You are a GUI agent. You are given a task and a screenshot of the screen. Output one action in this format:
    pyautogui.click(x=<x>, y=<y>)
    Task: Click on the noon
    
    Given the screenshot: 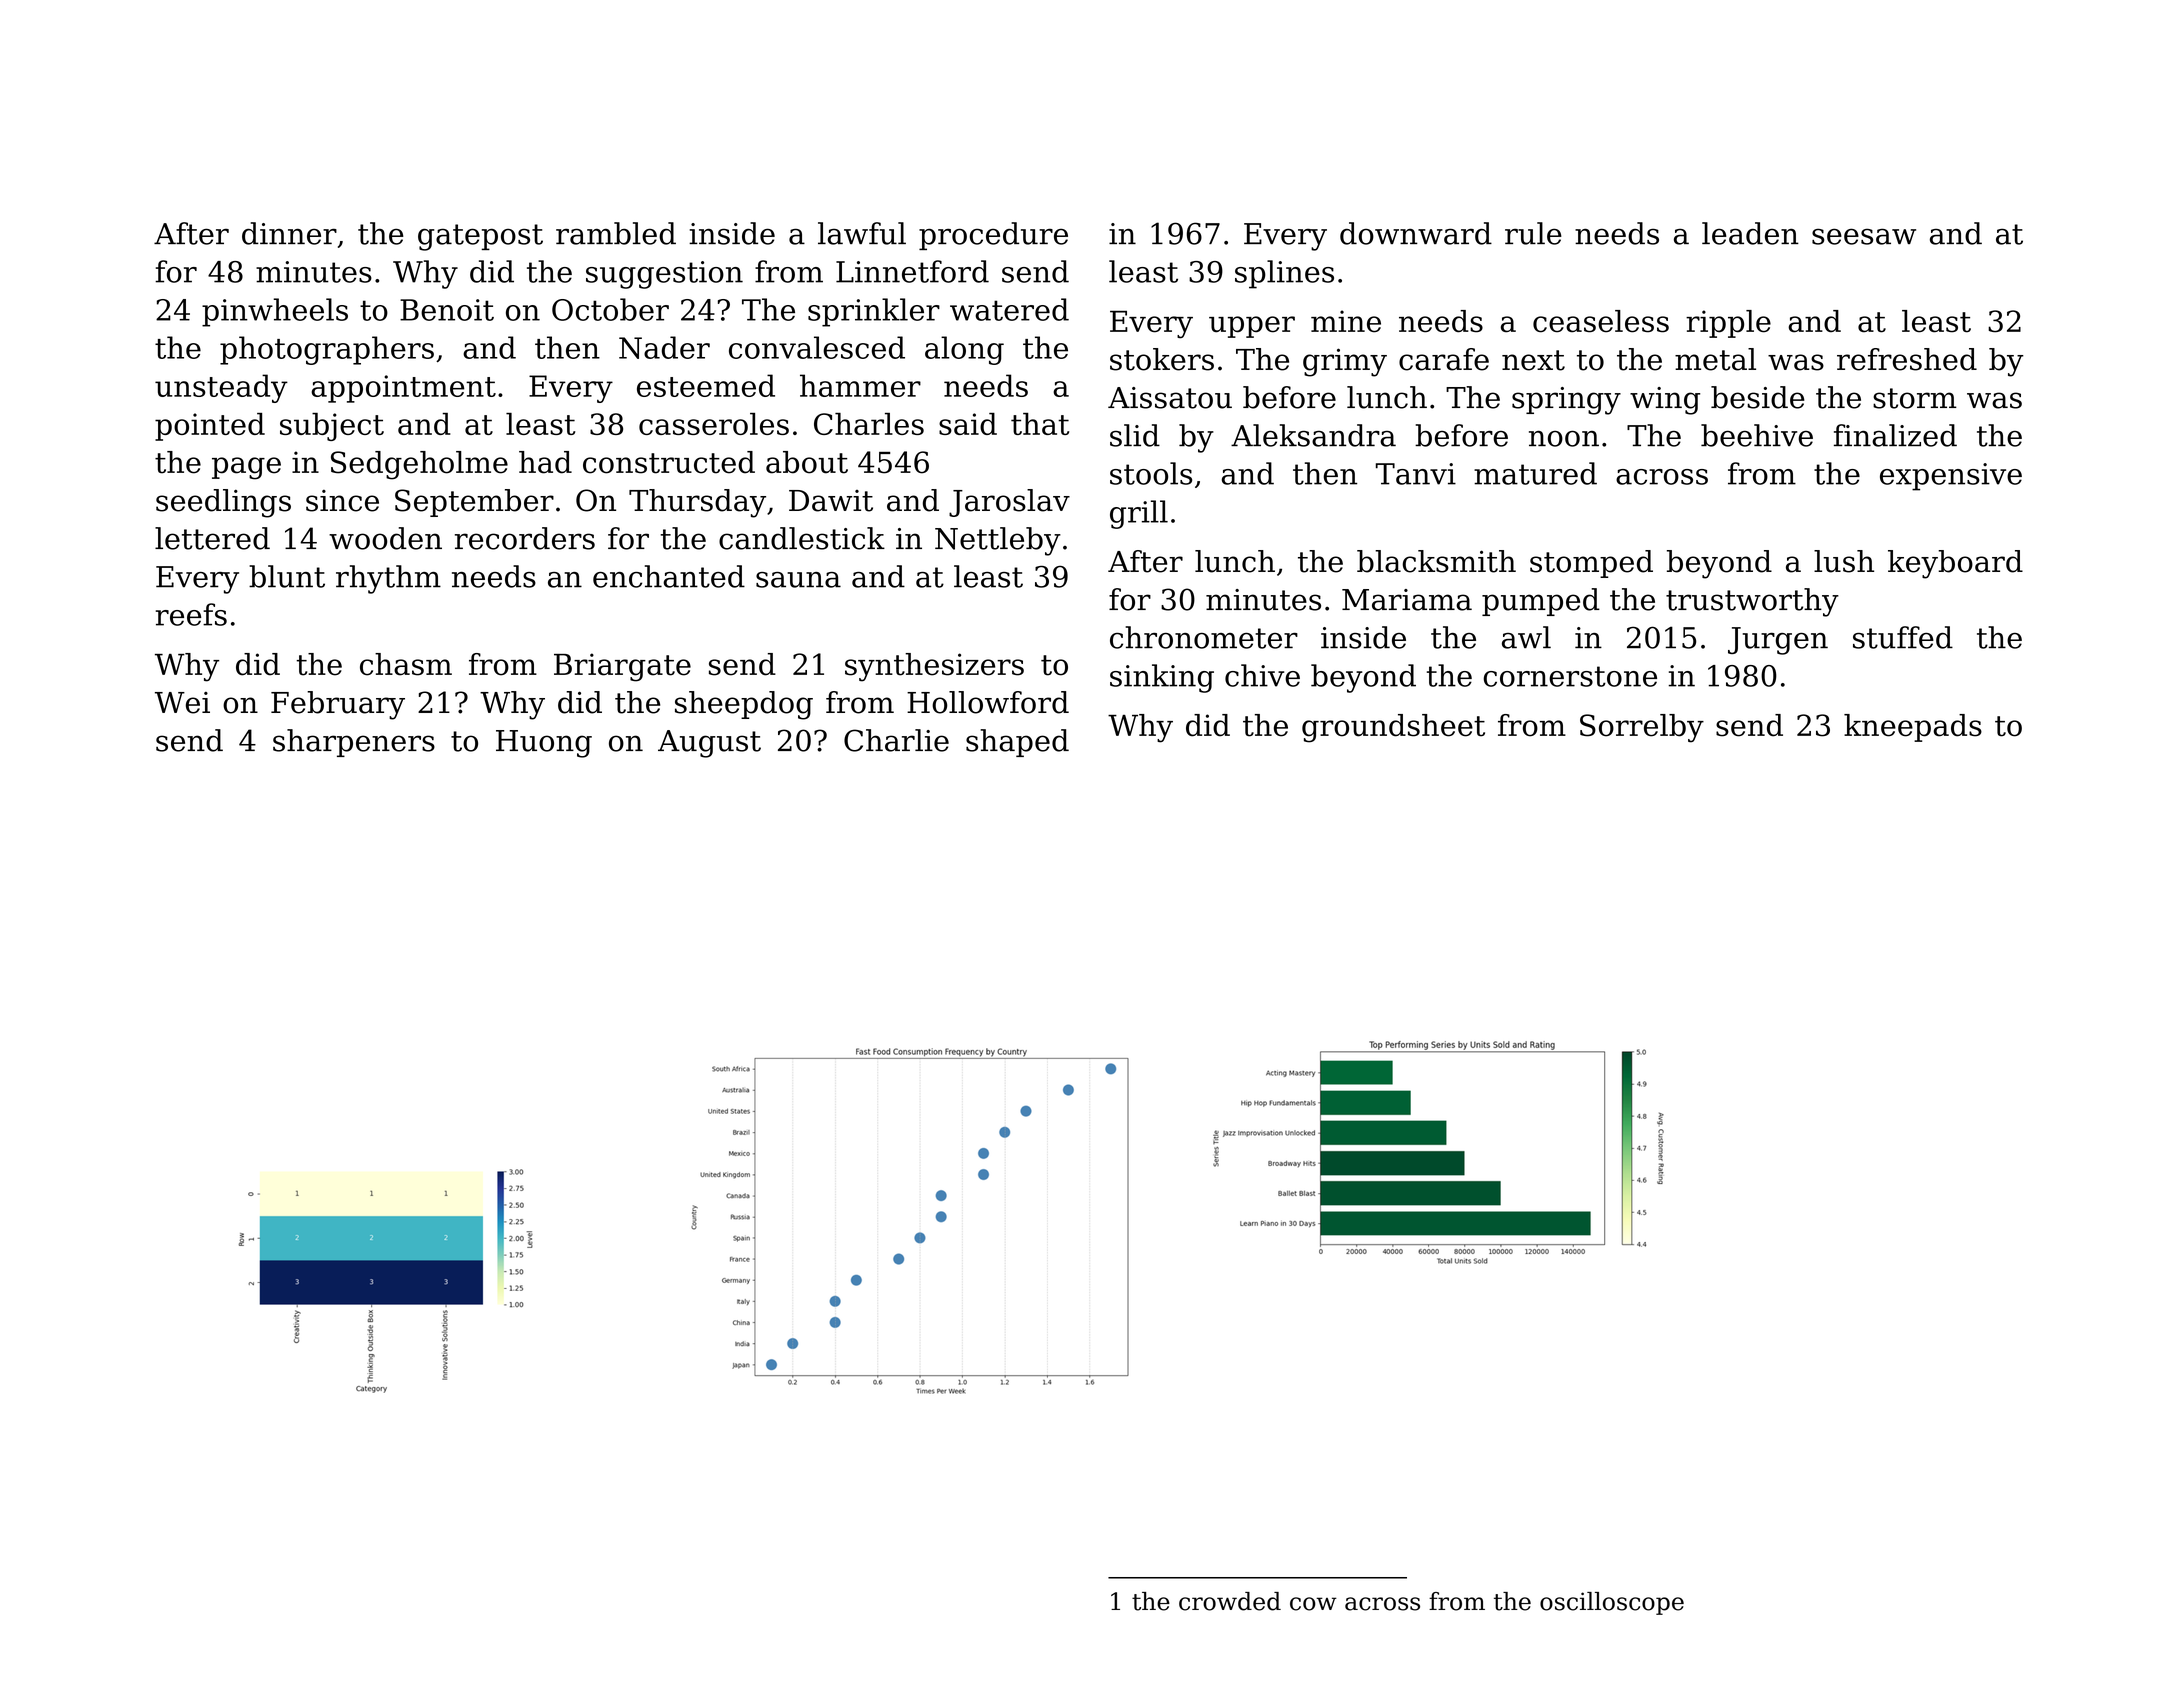 What is the action you would take?
    pyautogui.click(x=1564, y=438)
